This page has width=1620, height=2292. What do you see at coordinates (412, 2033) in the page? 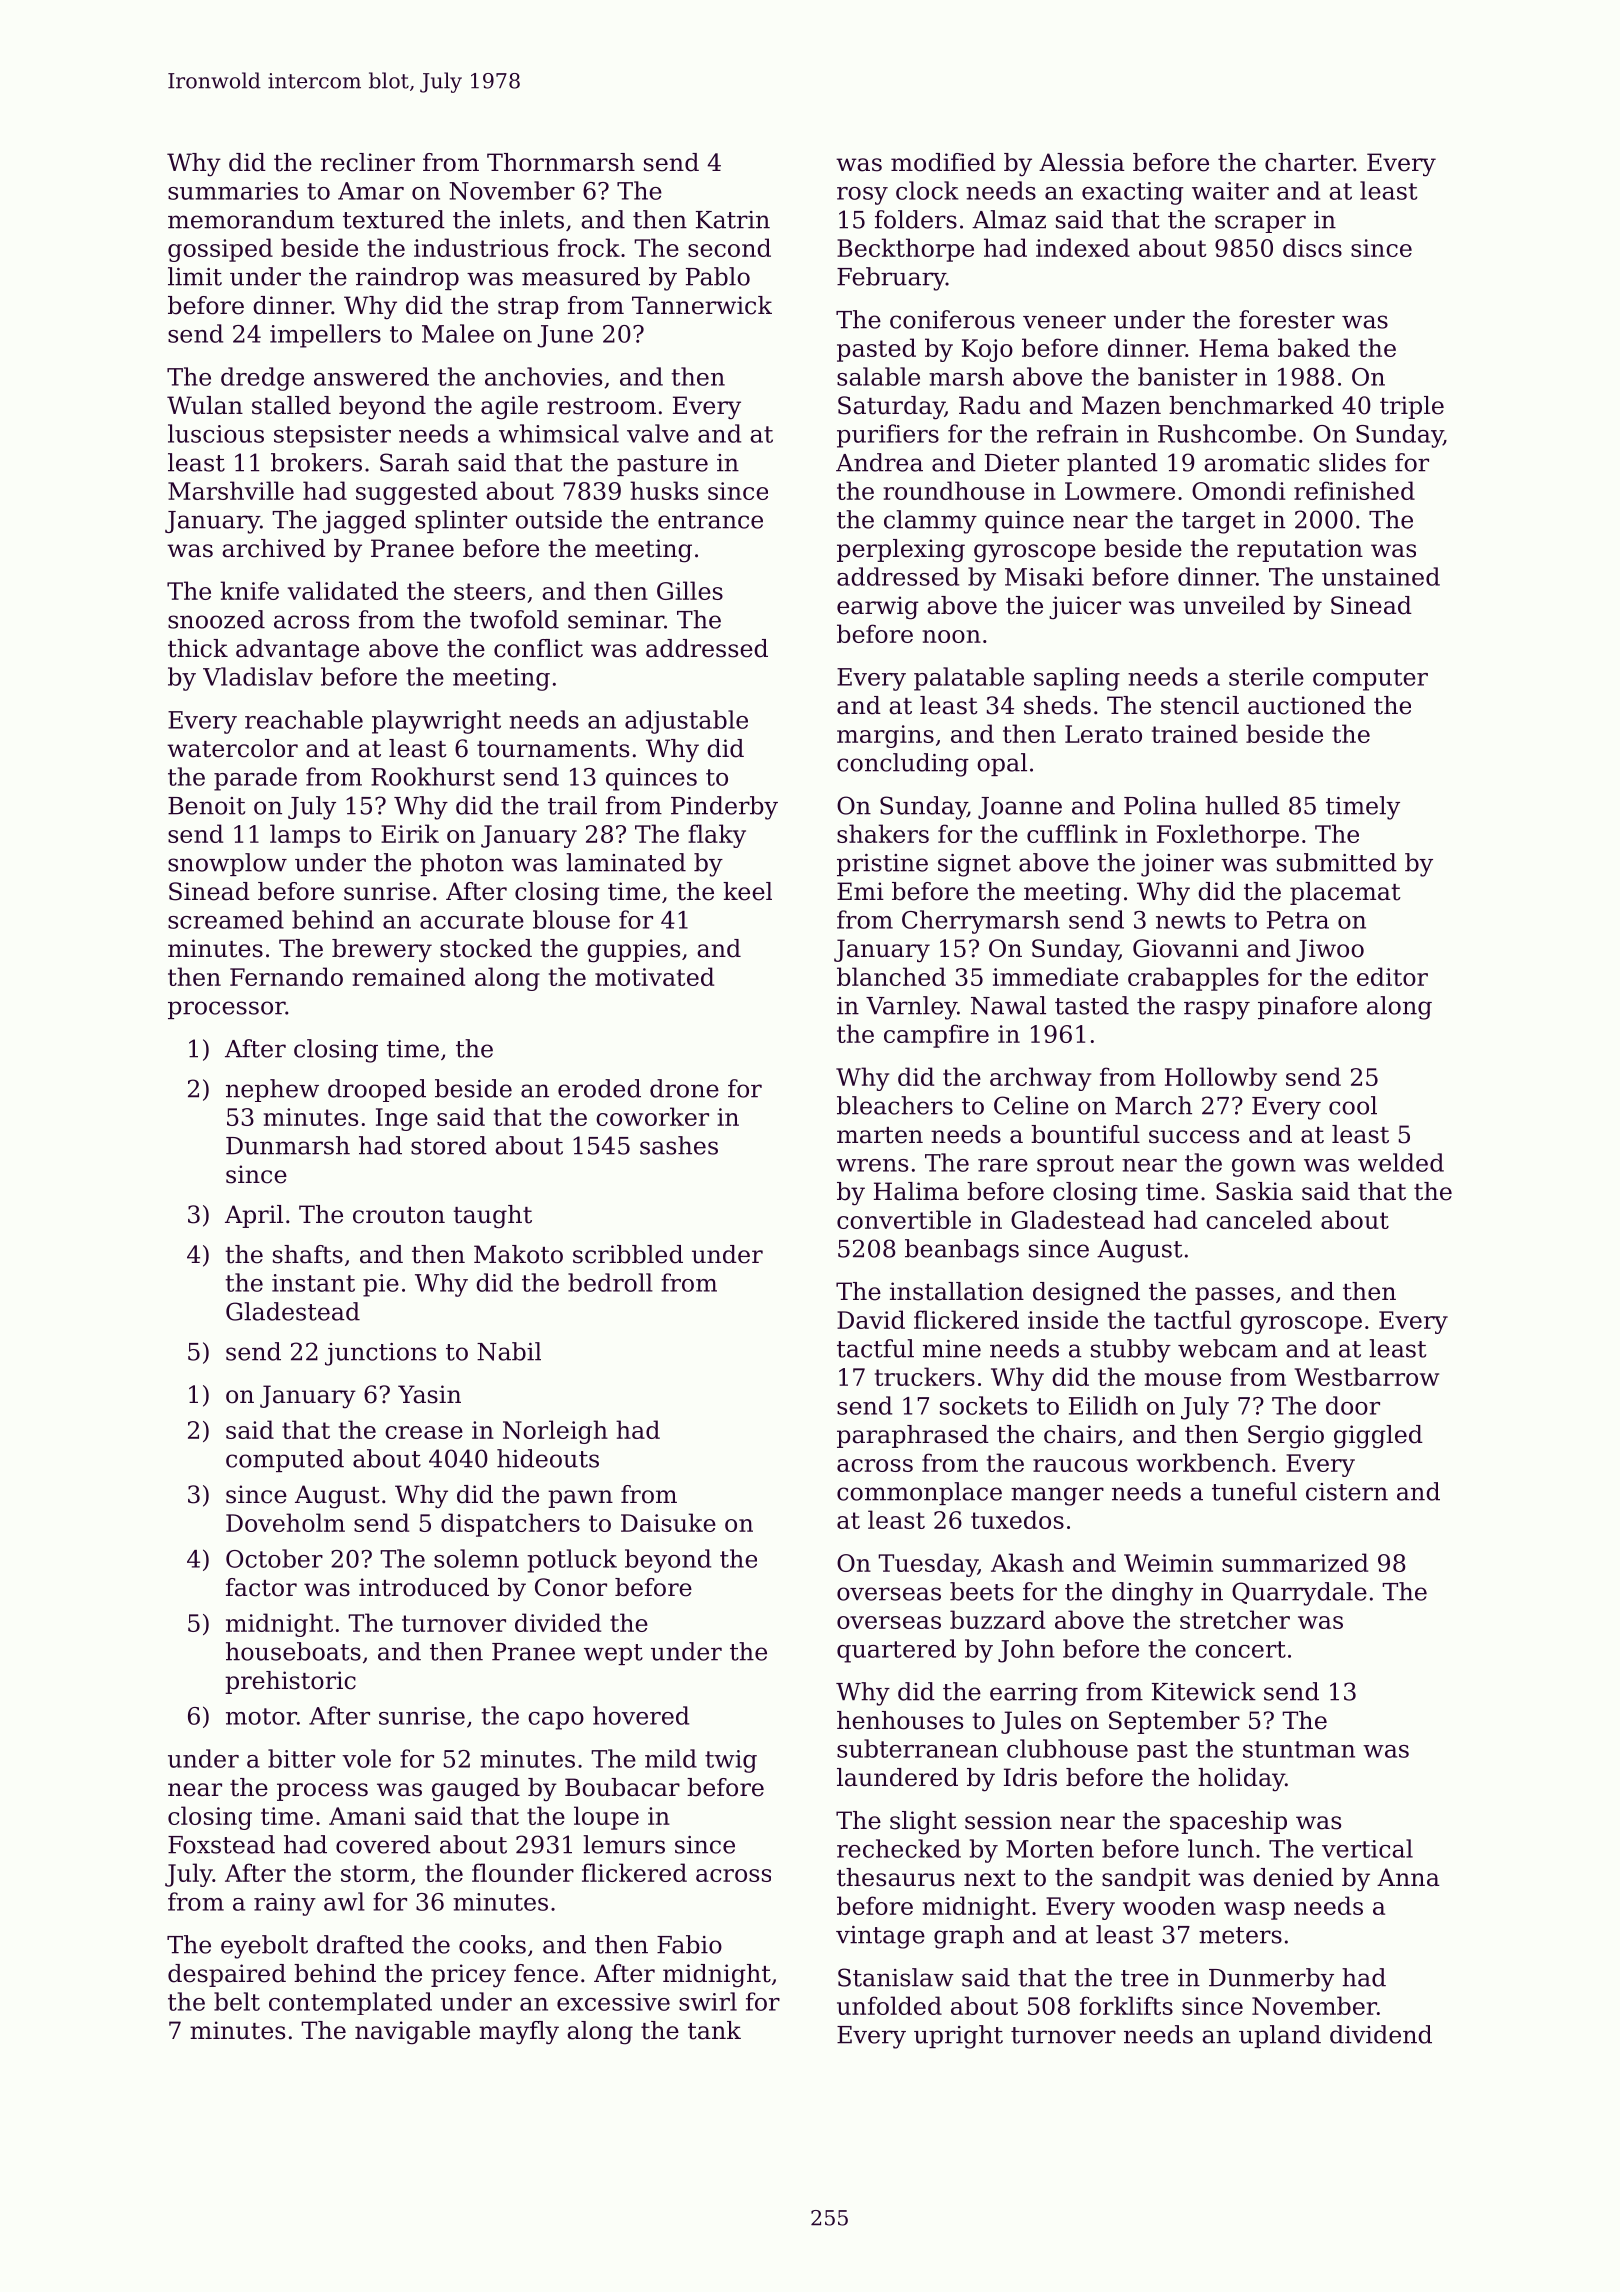
I see `navigable` at bounding box center [412, 2033].
